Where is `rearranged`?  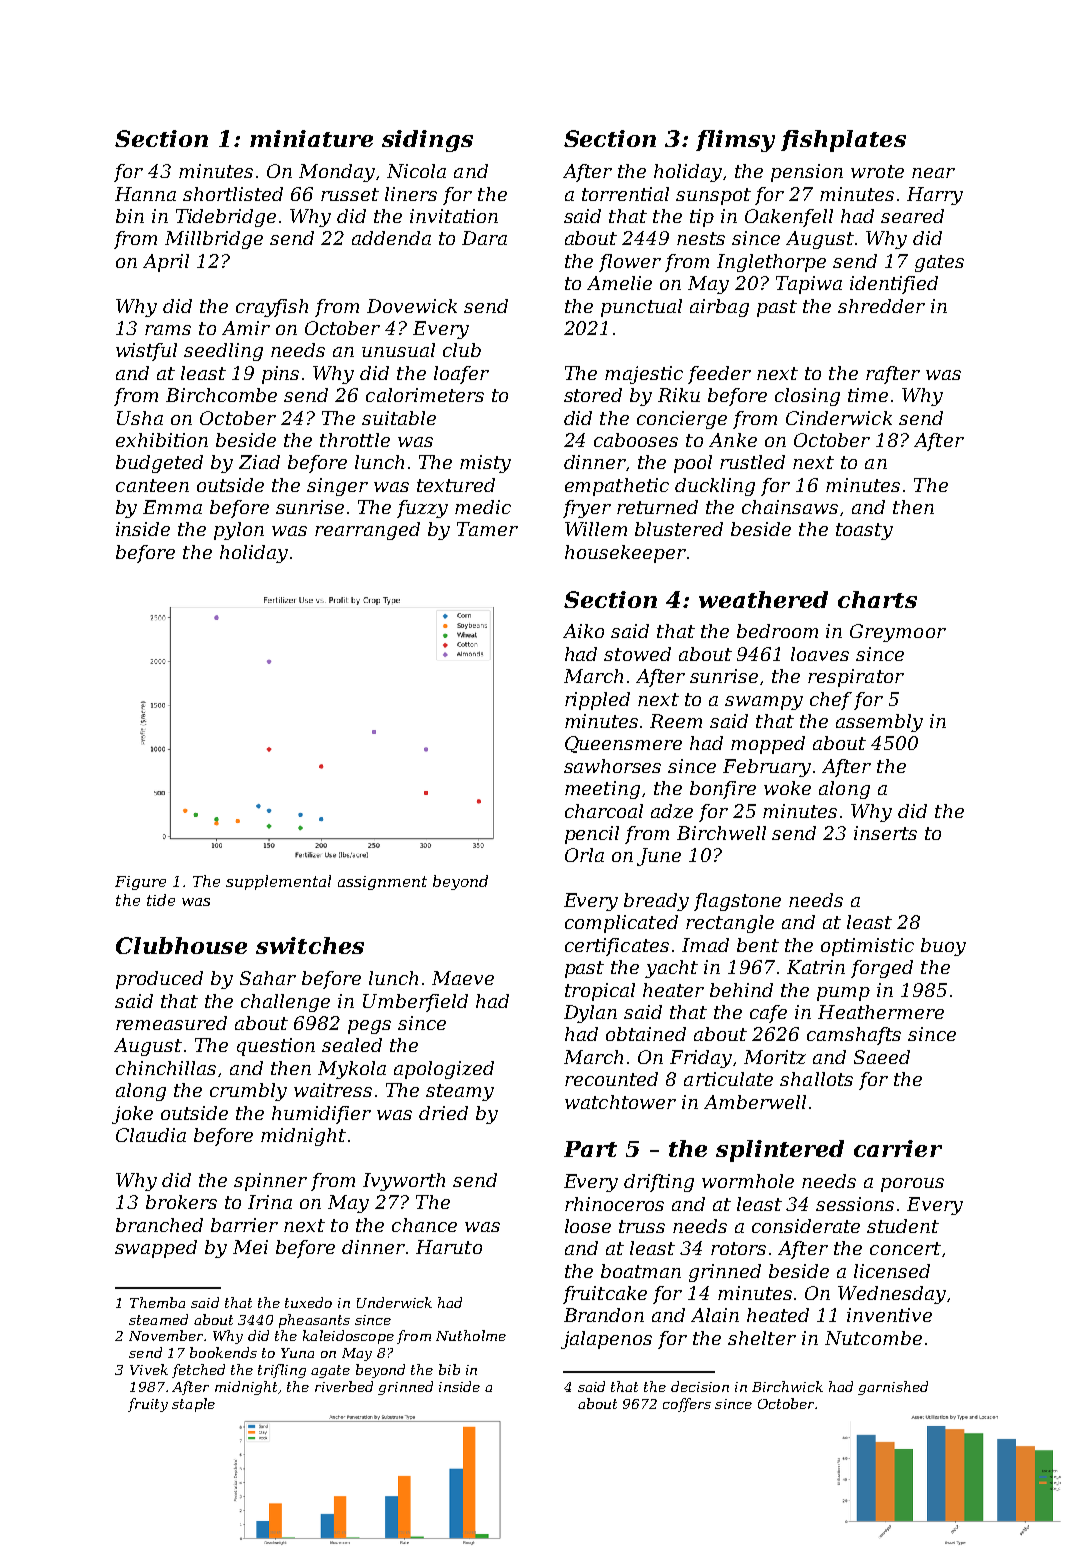 rearranged is located at coordinates (367, 531).
